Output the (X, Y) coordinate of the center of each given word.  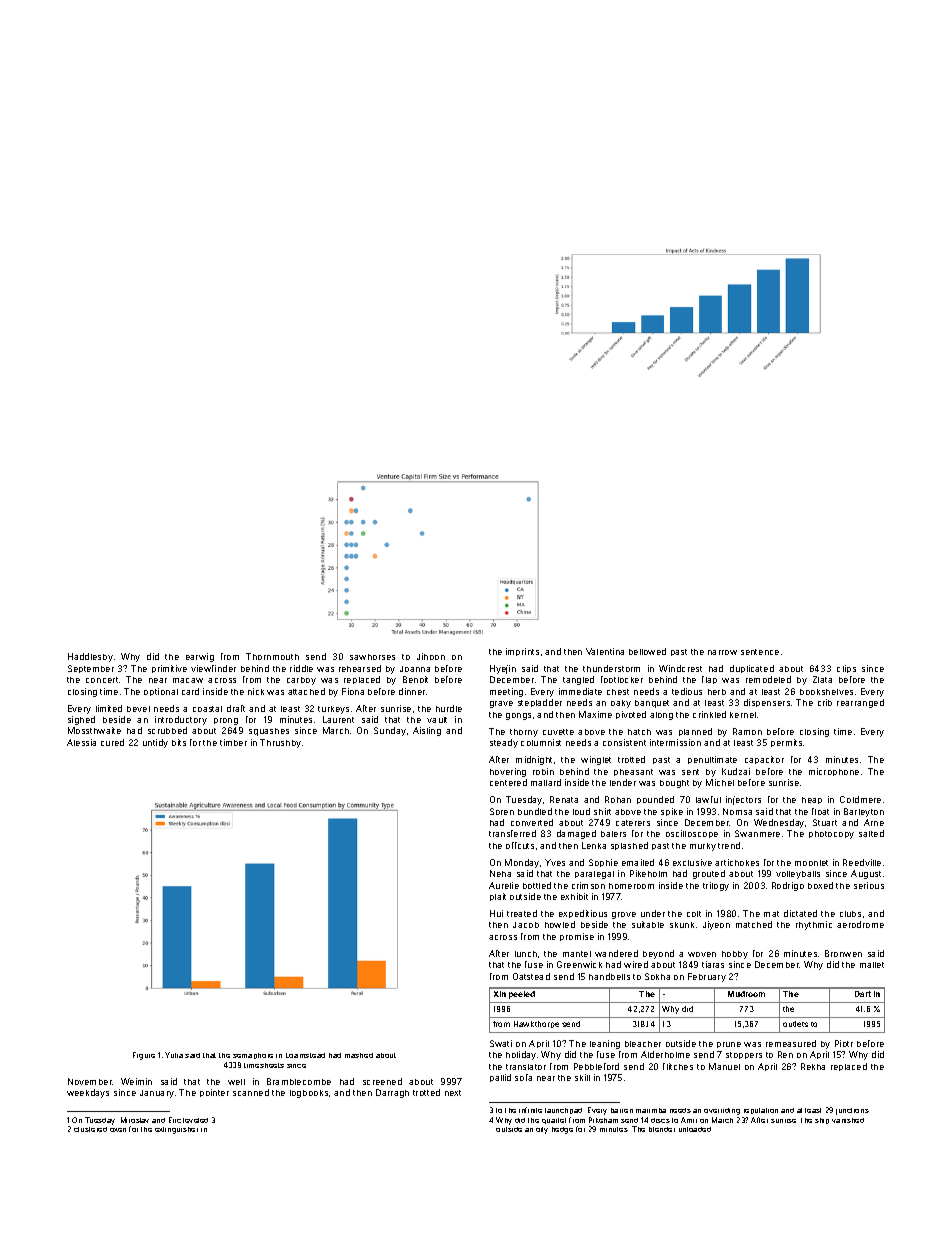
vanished (848, 1120)
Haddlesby (90, 657)
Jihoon (431, 656)
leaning (605, 1044)
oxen (118, 1130)
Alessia (81, 742)
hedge (562, 1130)
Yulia (174, 1055)
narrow (722, 652)
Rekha (813, 1066)
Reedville (862, 862)
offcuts (520, 845)
